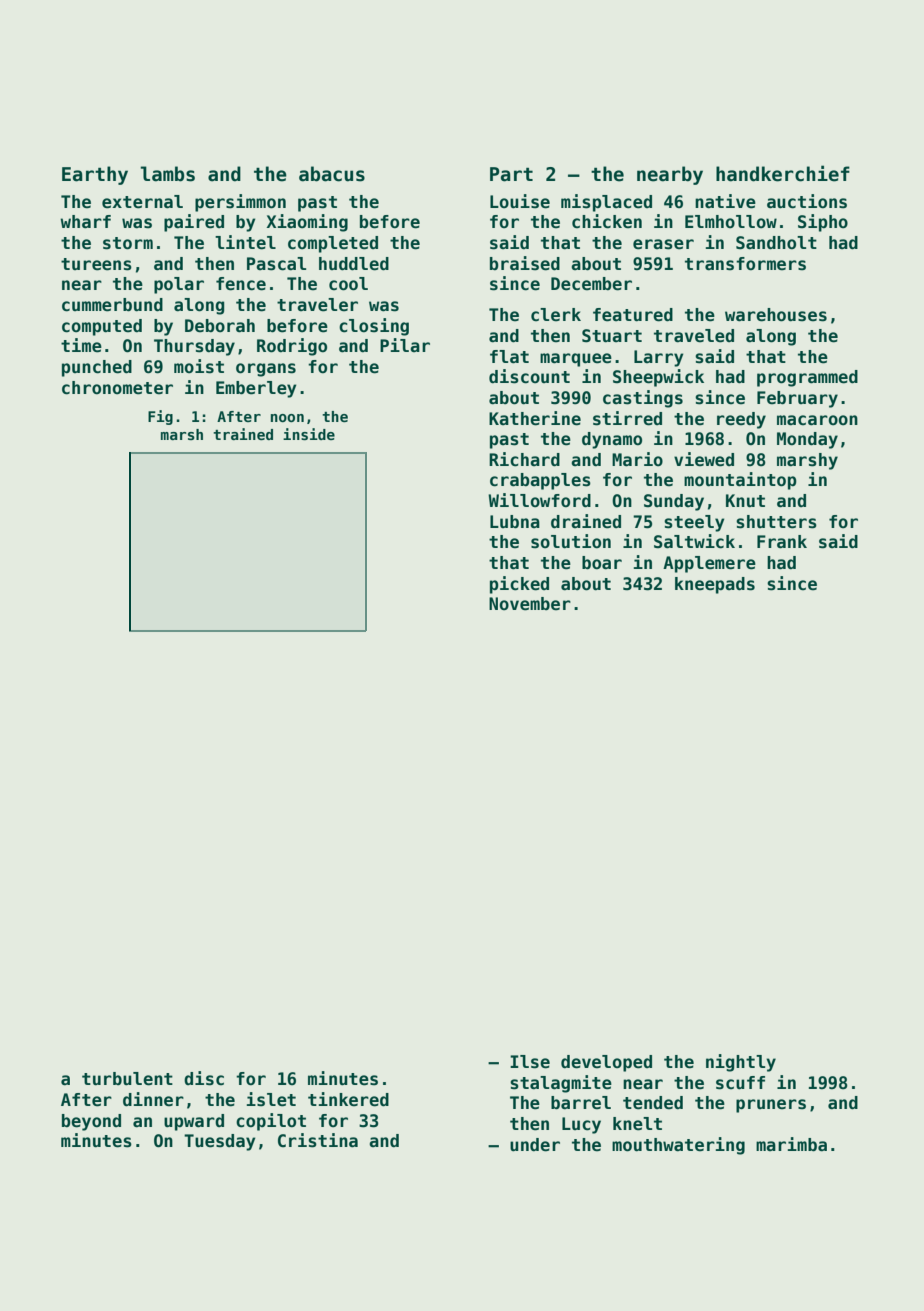  What do you see at coordinates (194, 223) in the screenshot?
I see `paired` at bounding box center [194, 223].
